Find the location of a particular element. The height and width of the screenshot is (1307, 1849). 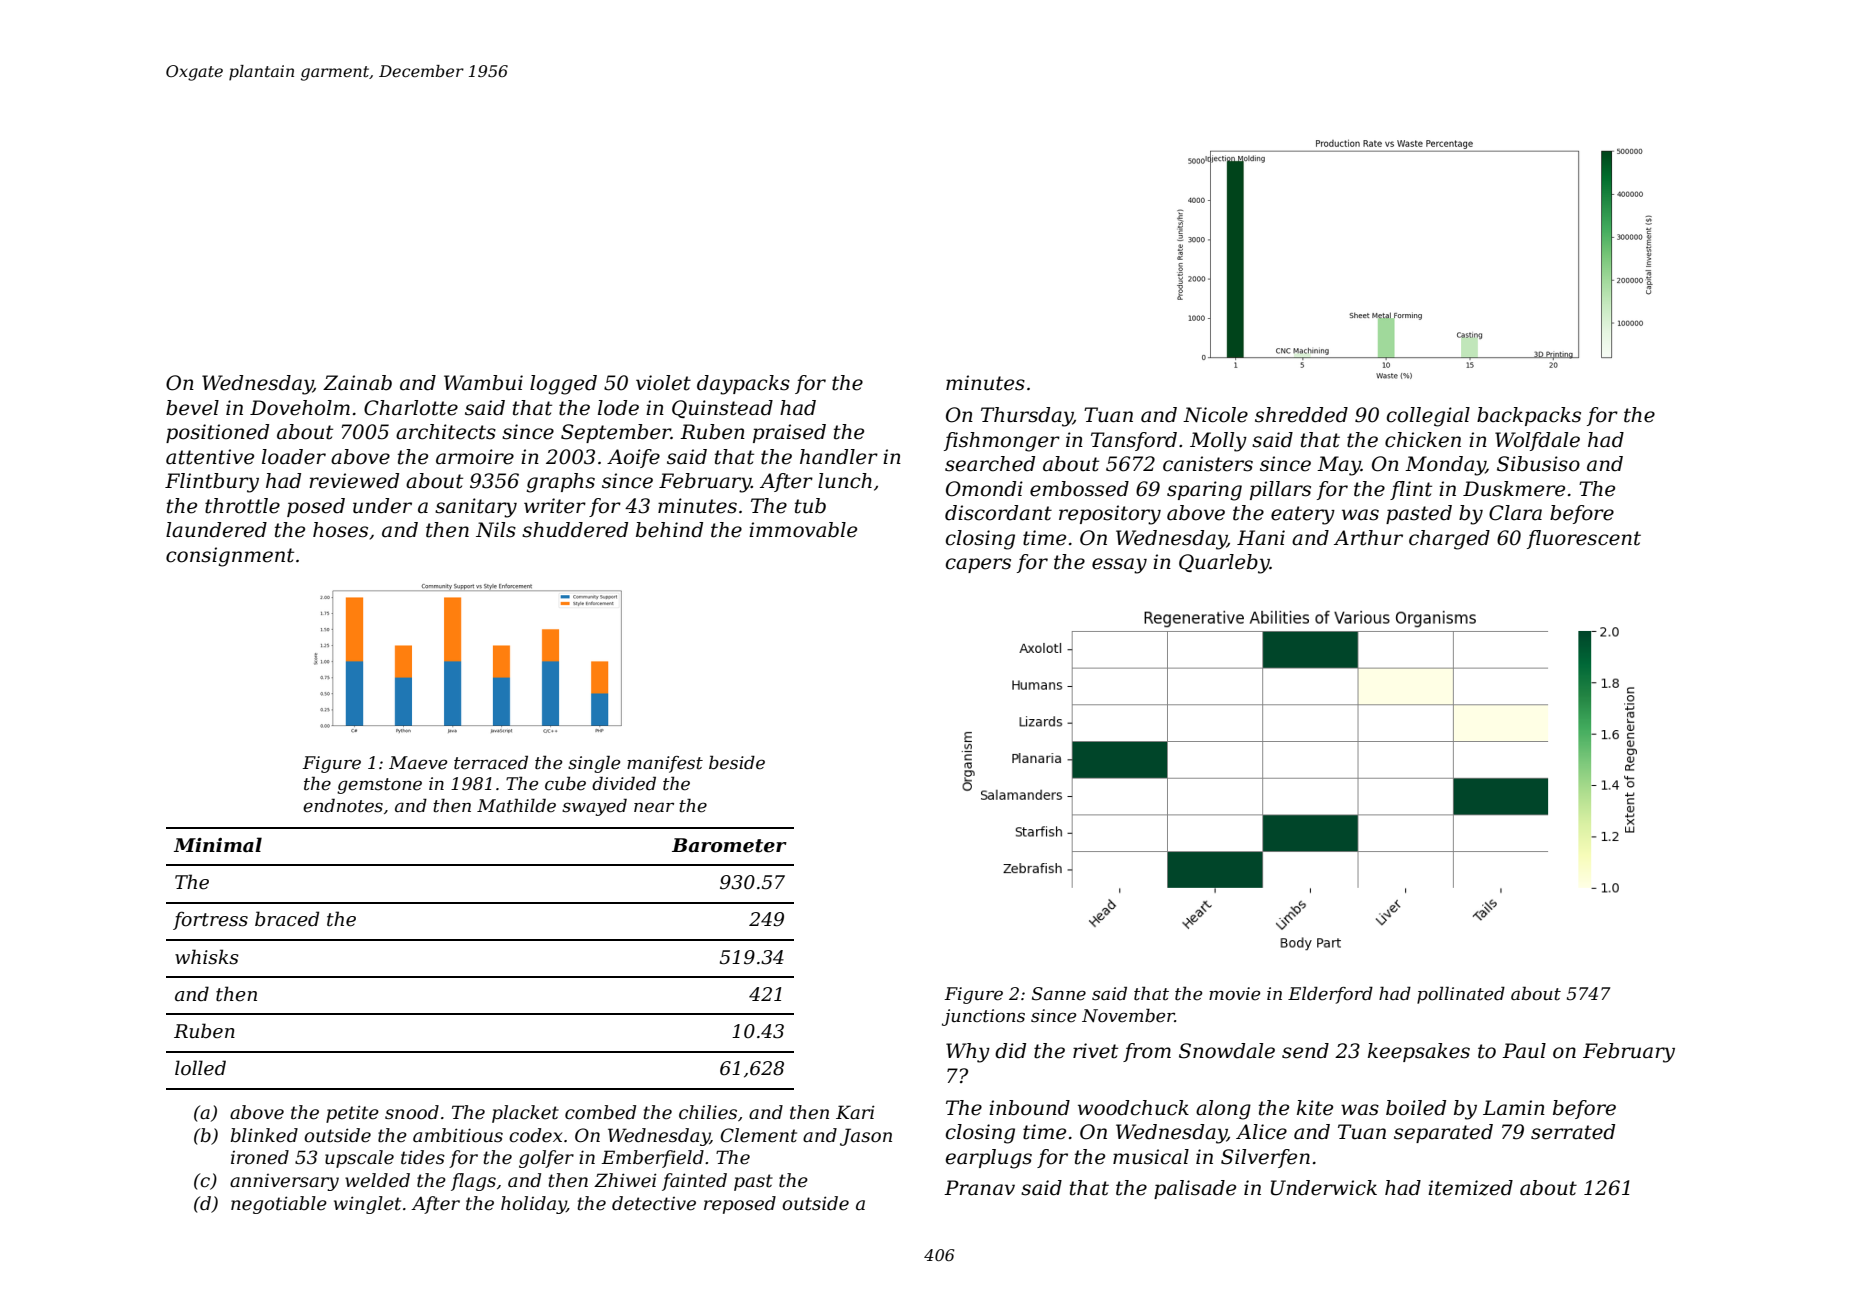

chicken is located at coordinates (1423, 440).
